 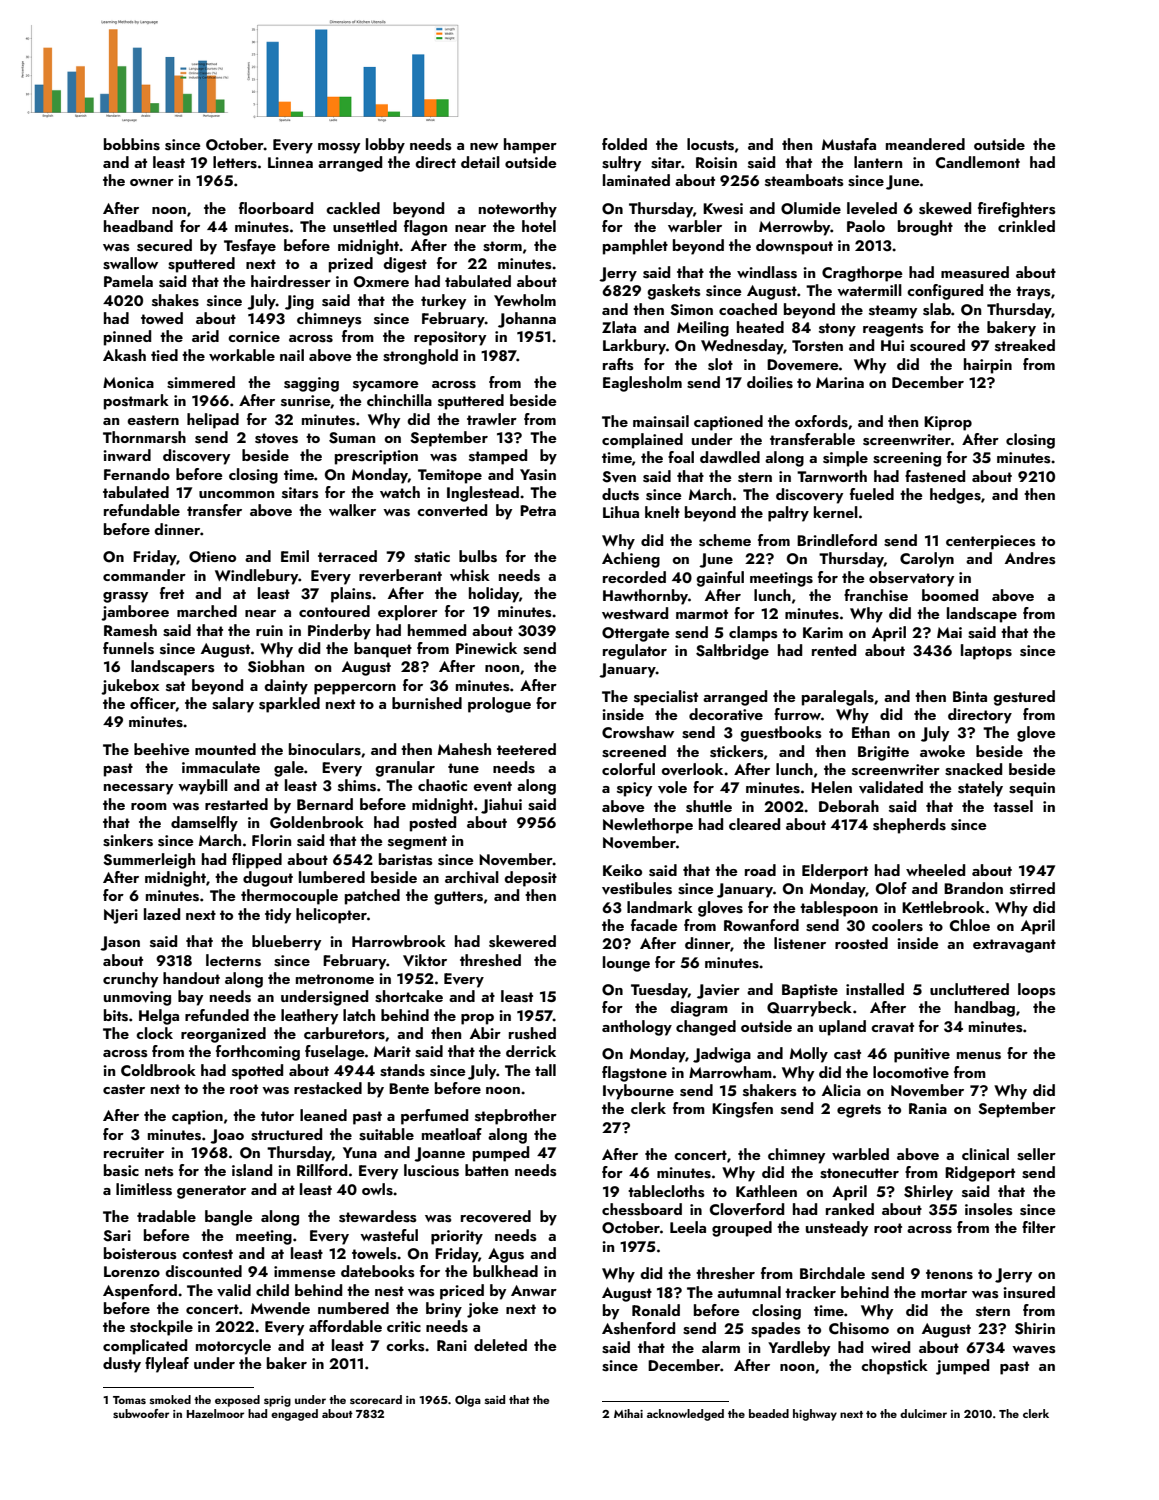 What do you see at coordinates (871, 732) in the image?
I see `Ethan` at bounding box center [871, 732].
